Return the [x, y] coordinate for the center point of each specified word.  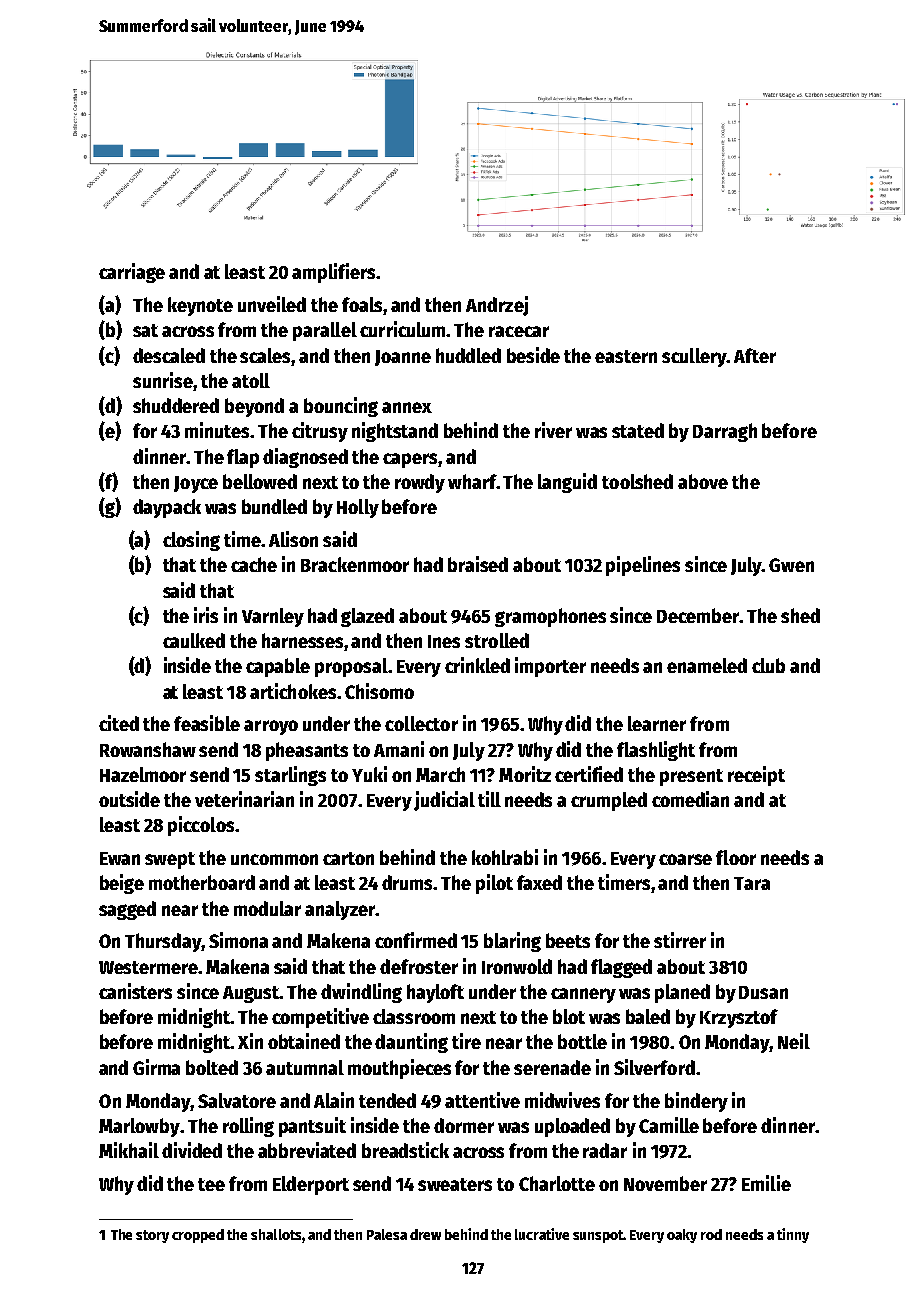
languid [567, 483]
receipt [756, 776]
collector [421, 723]
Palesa [387, 1234]
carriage [132, 273]
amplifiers [333, 273]
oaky [682, 1236]
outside [129, 799]
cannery [583, 995]
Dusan [763, 992]
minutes [217, 430]
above [703, 481]
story [152, 1236]
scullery [694, 357]
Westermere [149, 967]
